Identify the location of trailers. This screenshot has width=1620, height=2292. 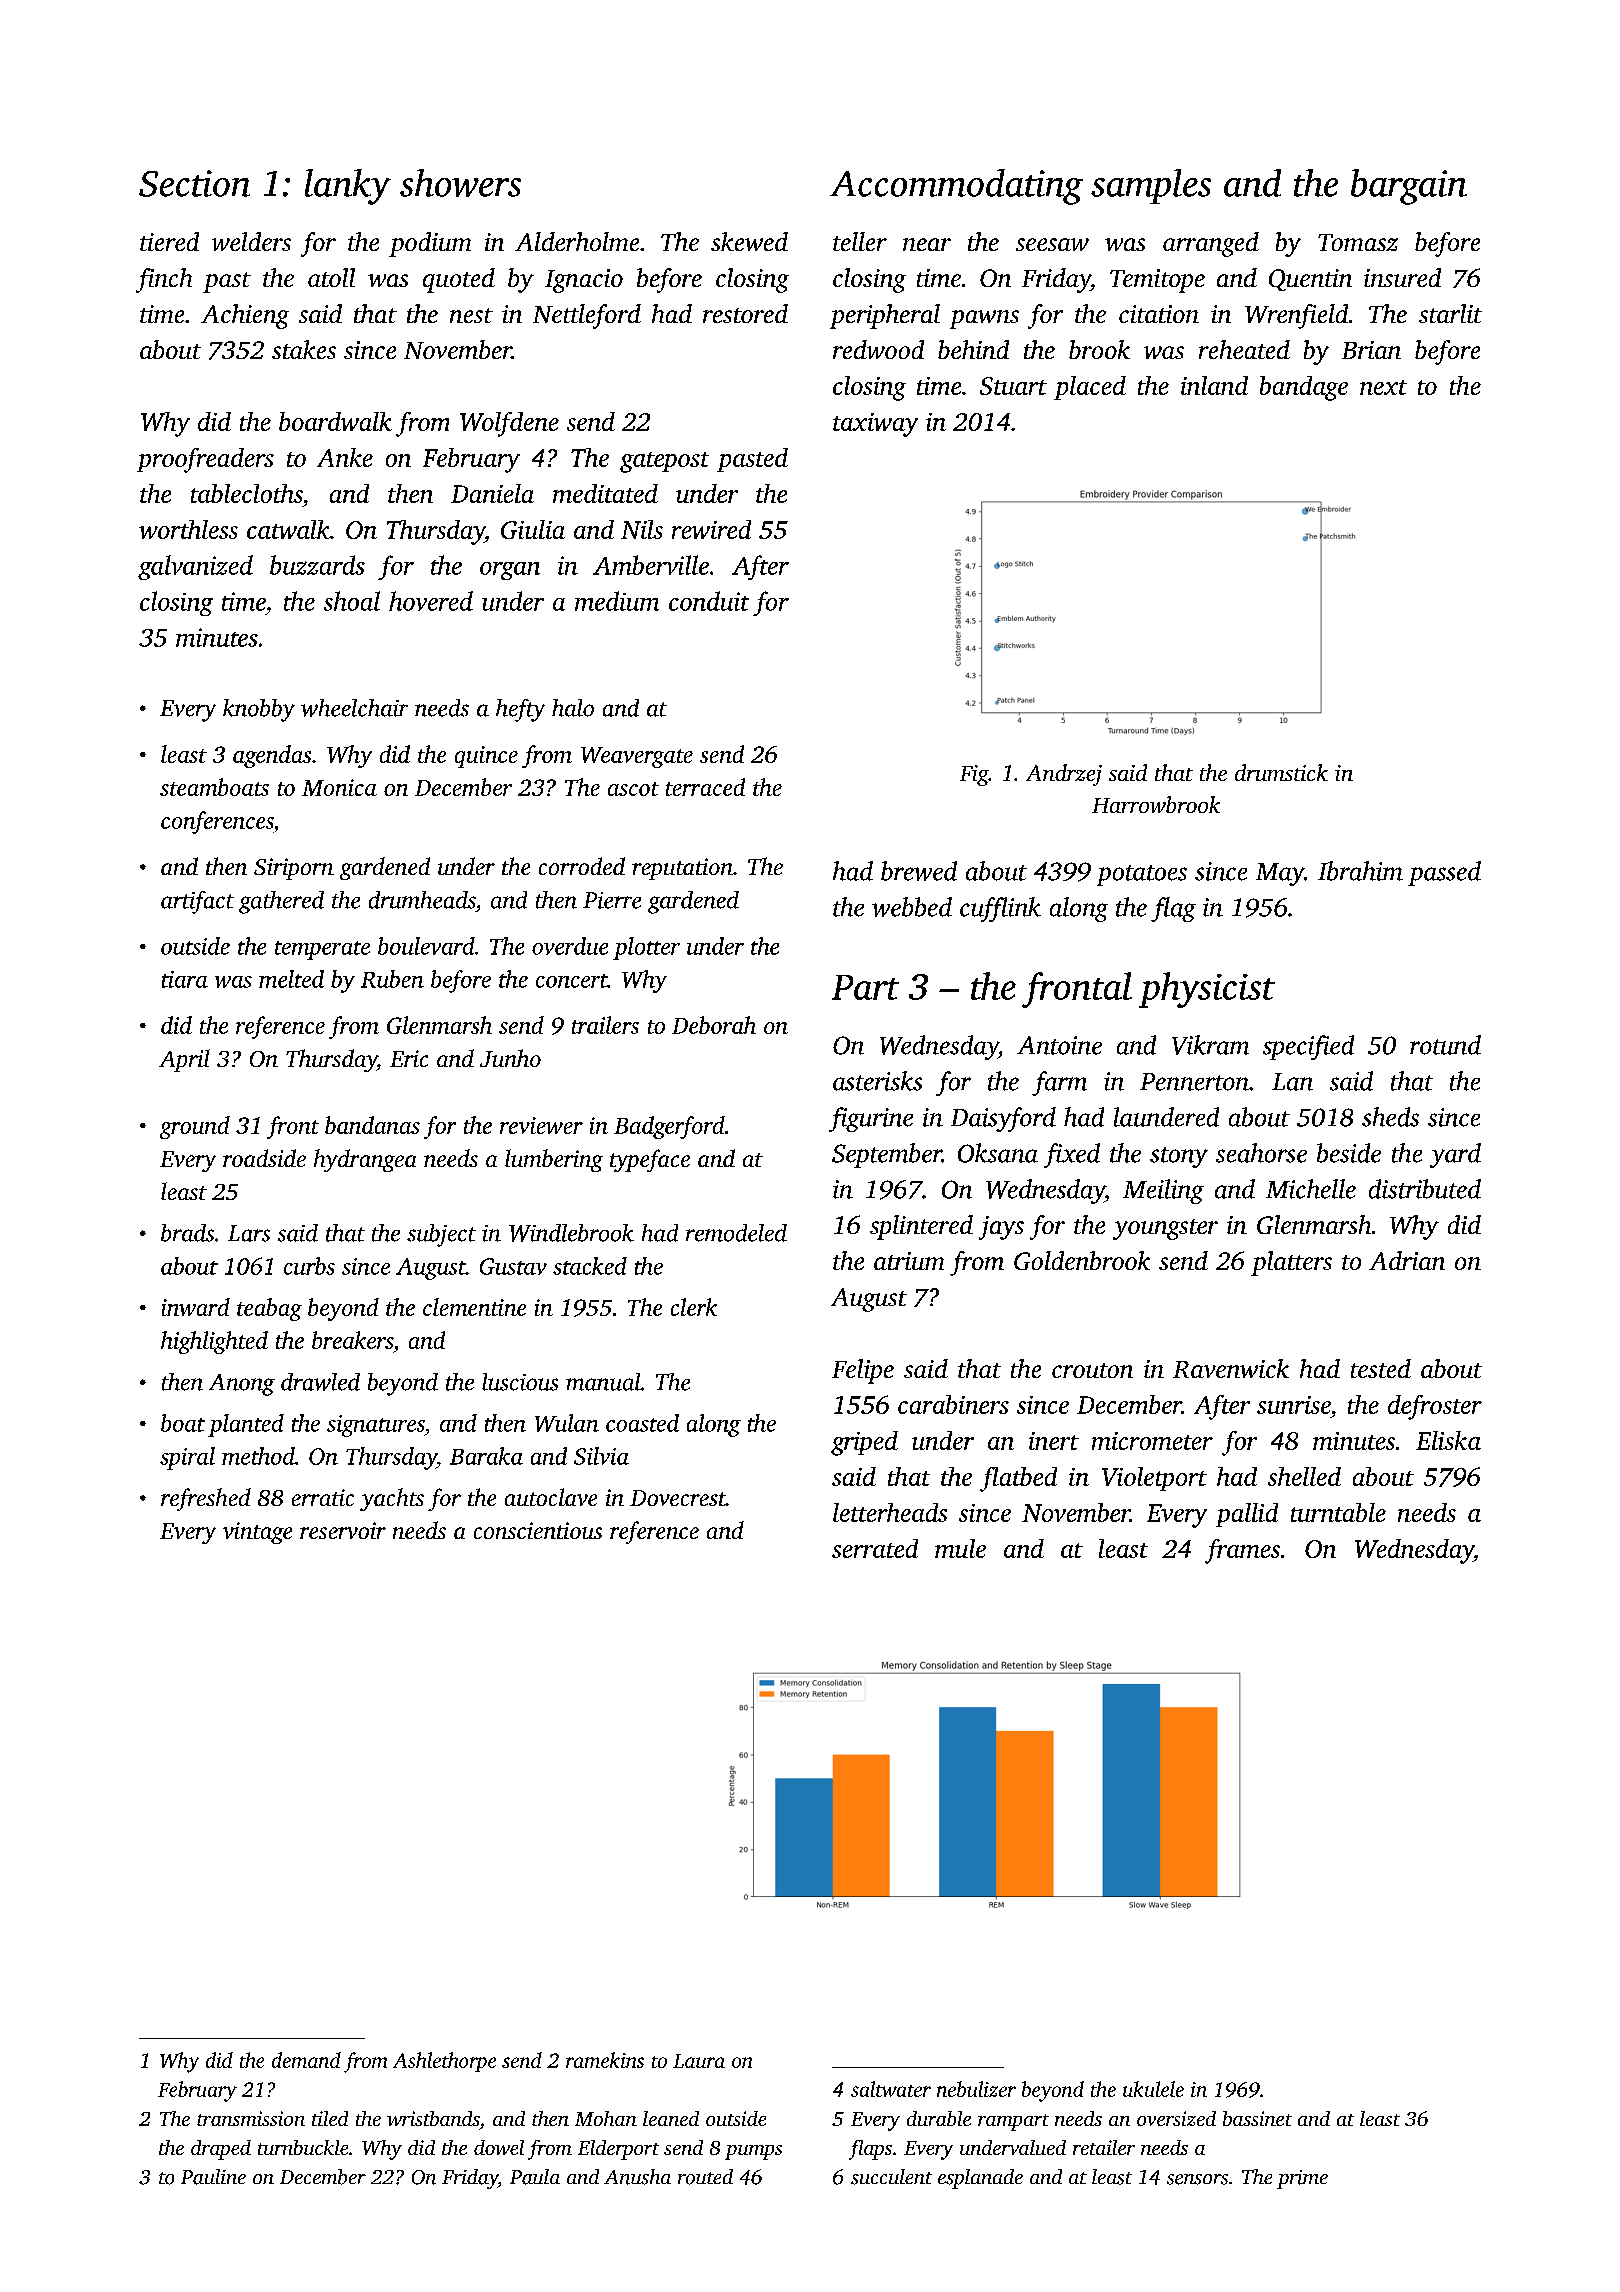
(605, 1025).
